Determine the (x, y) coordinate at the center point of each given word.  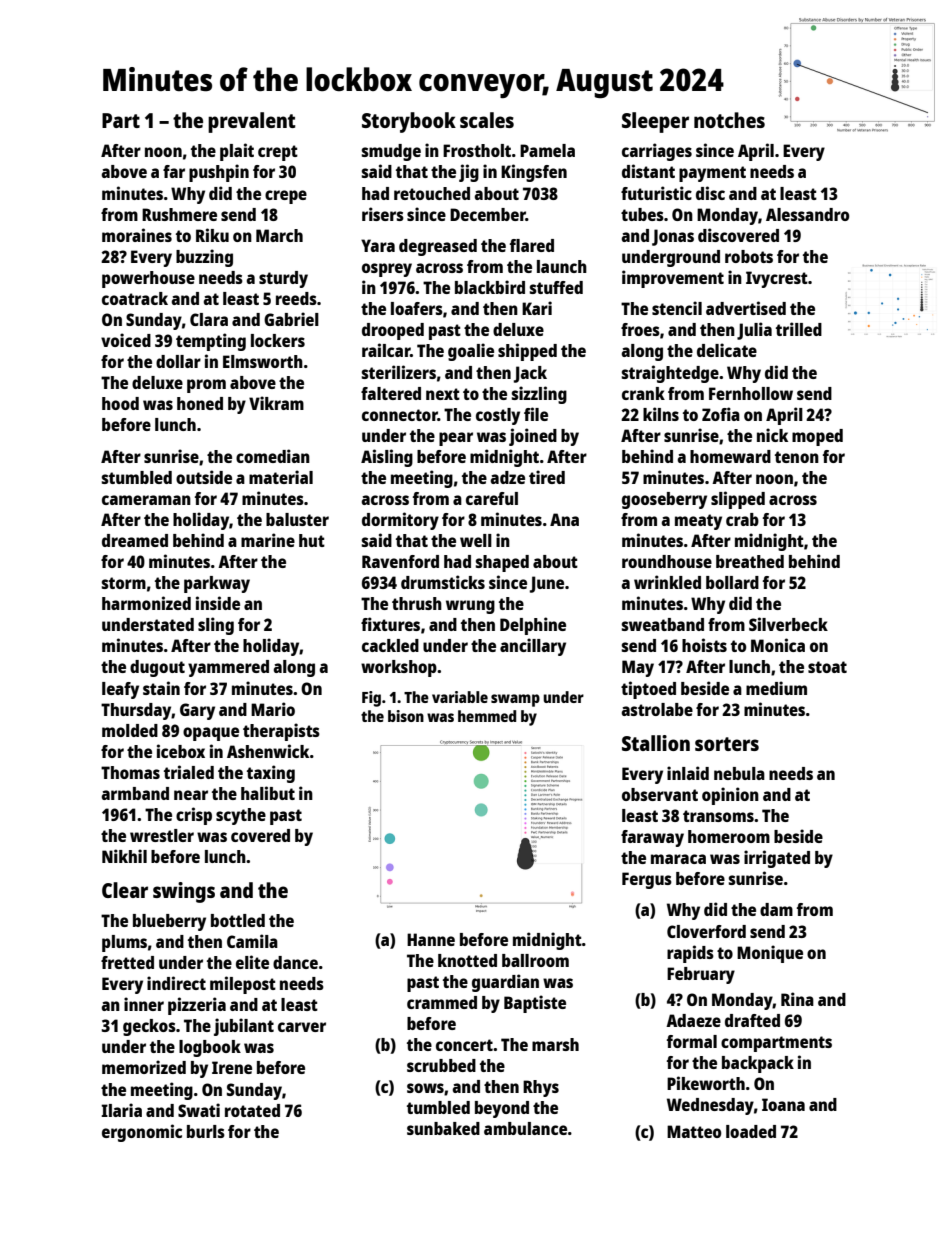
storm (124, 583)
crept (278, 153)
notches (729, 120)
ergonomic (142, 1133)
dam (776, 909)
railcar (386, 350)
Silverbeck (788, 624)
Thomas (130, 772)
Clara (209, 319)
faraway (652, 838)
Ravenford (400, 561)
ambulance (525, 1128)
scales (487, 120)
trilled (799, 329)
